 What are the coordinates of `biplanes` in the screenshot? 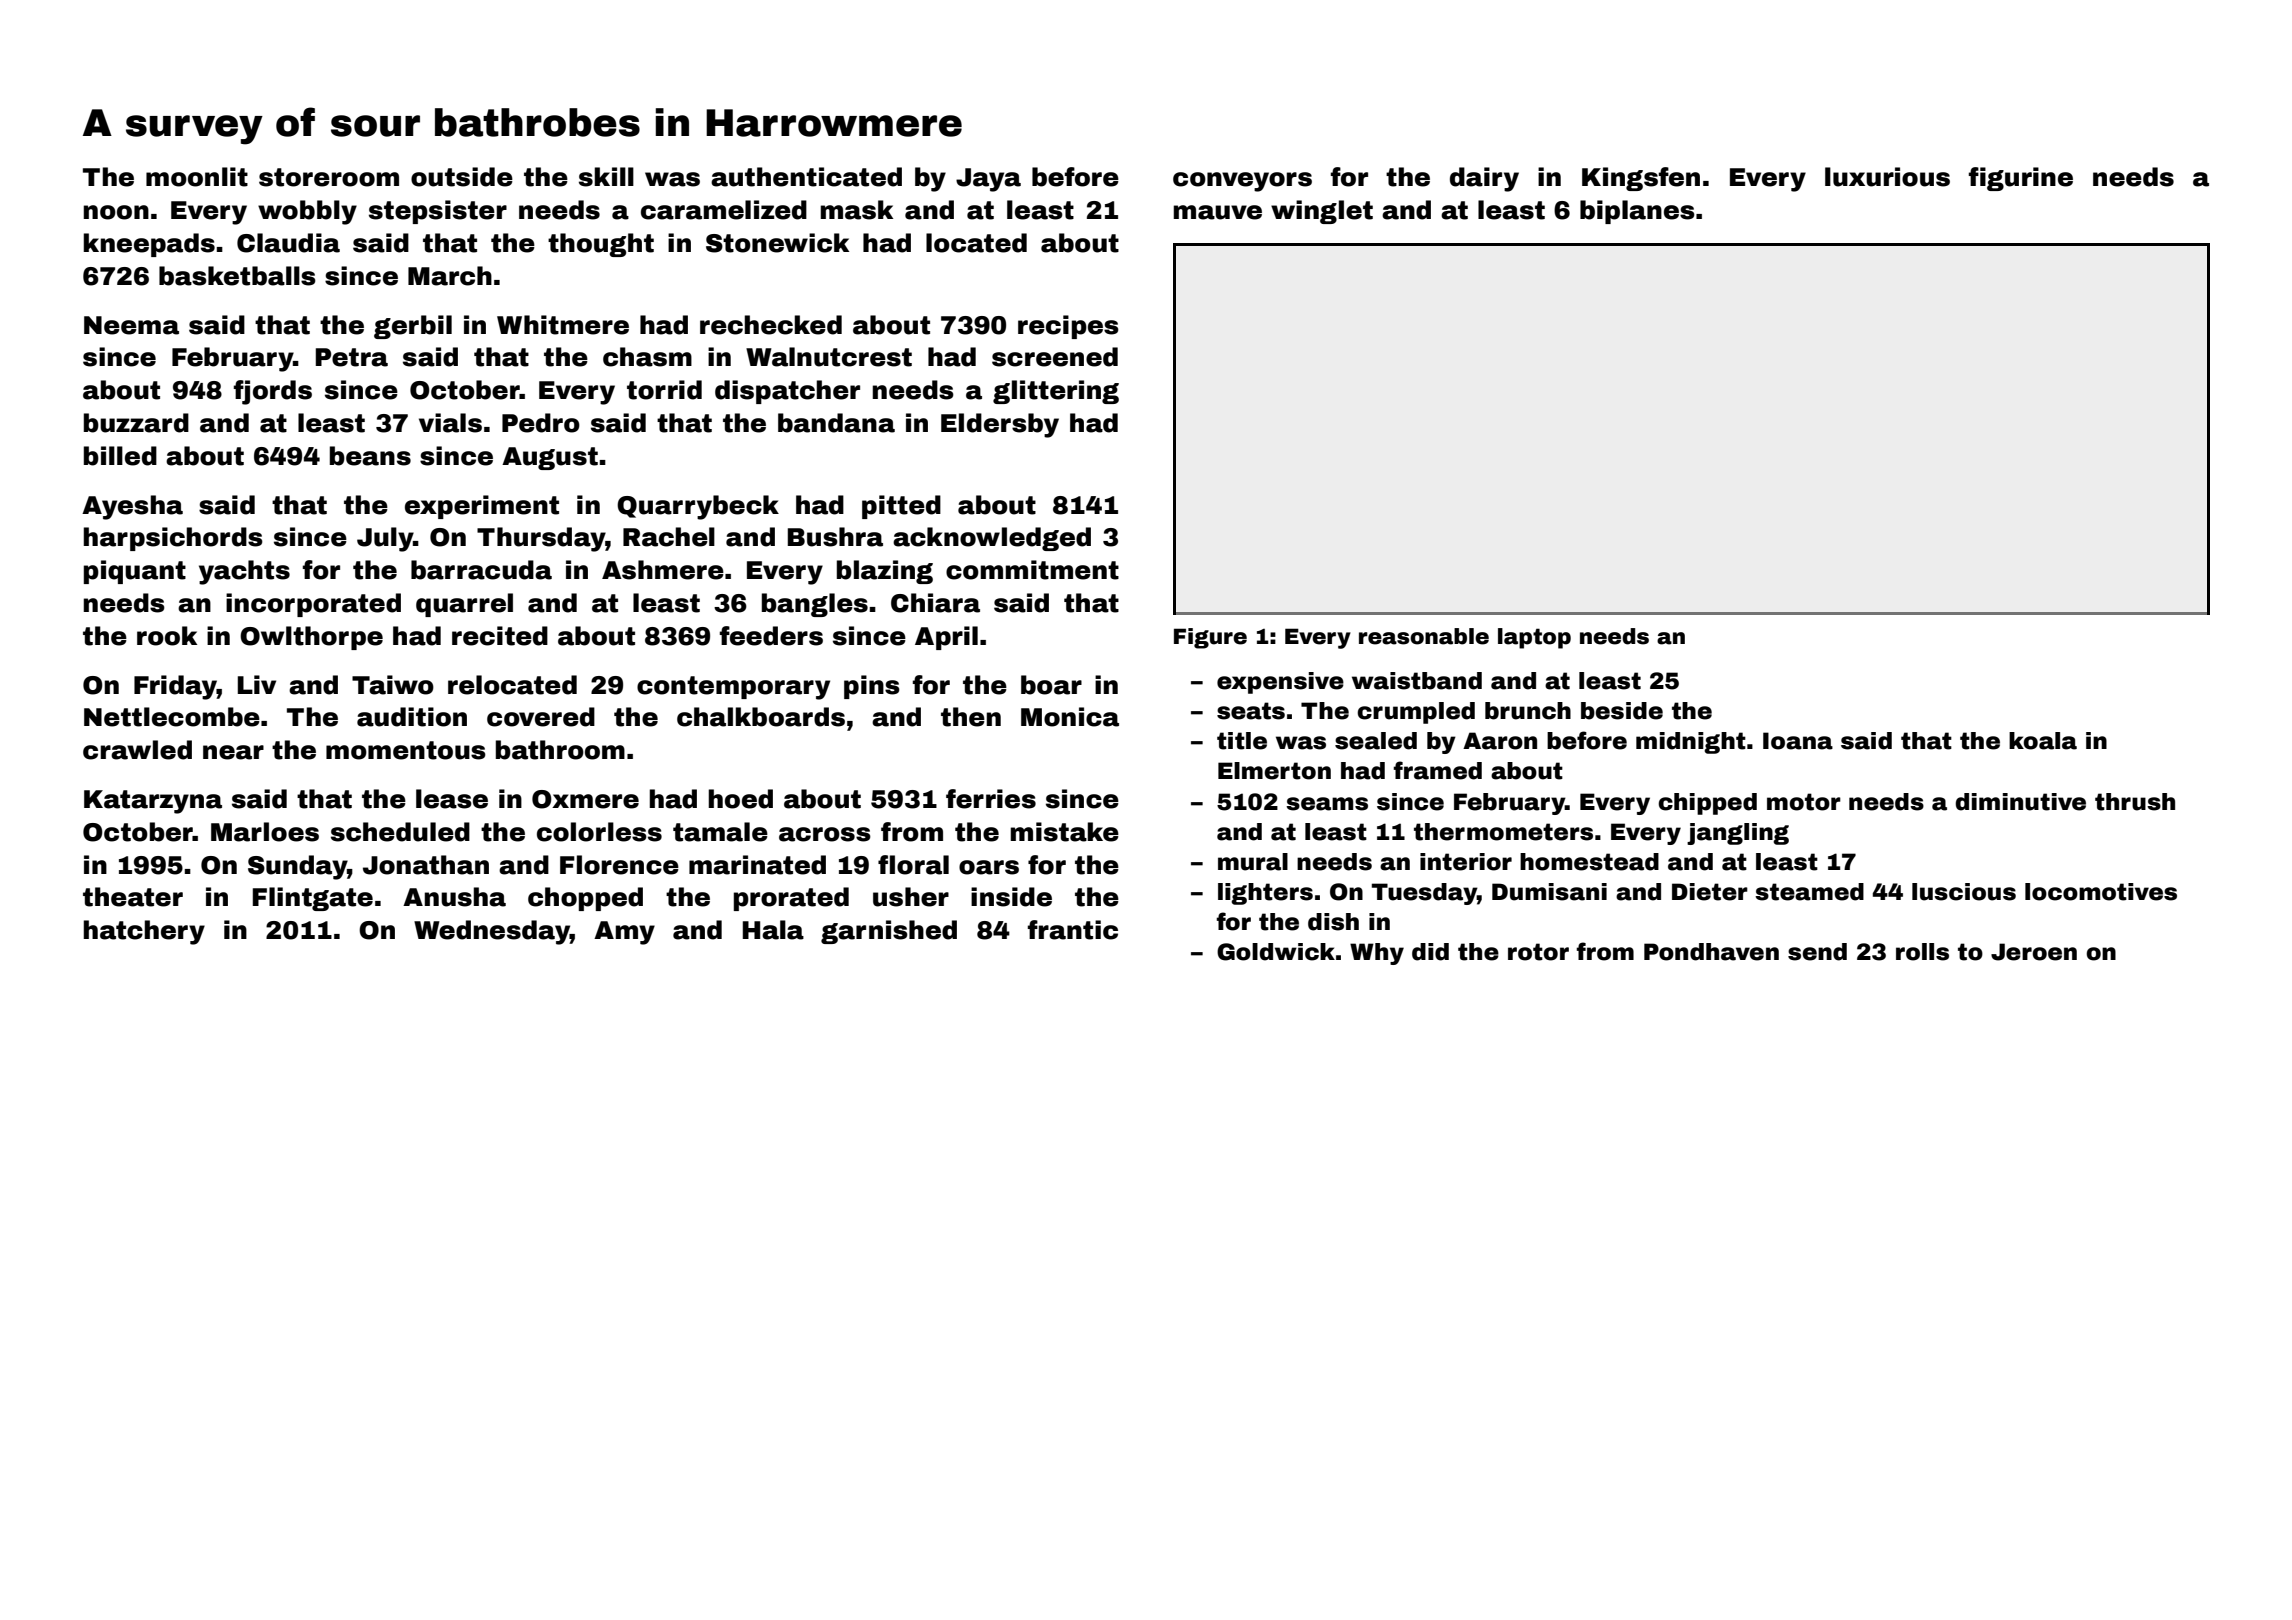 It's located at (1637, 212).
